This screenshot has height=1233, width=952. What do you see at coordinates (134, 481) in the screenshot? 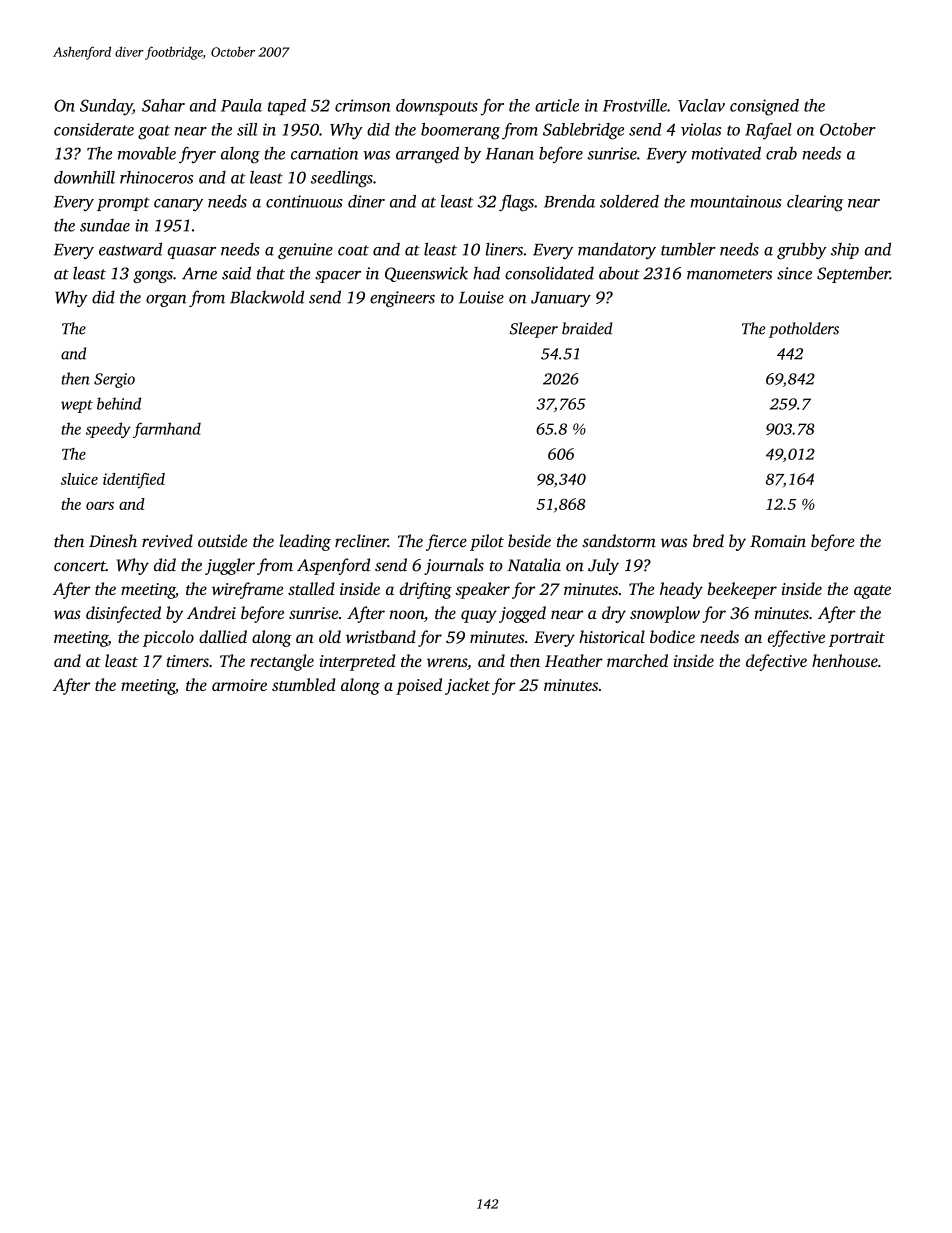
I see `identified` at bounding box center [134, 481].
